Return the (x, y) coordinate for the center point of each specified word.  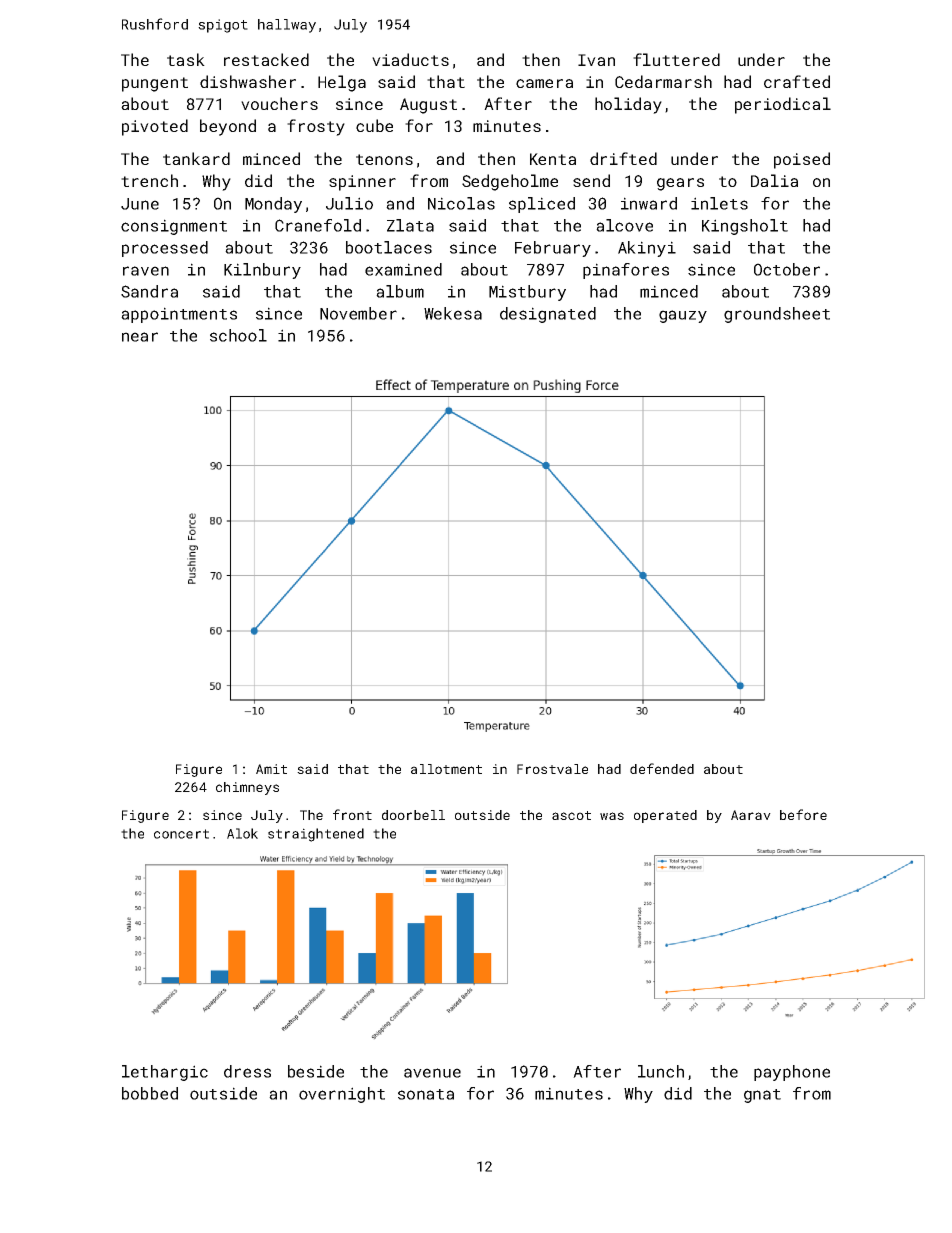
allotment (446, 769)
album (400, 291)
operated (665, 816)
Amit (271, 769)
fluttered (676, 59)
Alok (242, 833)
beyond (228, 127)
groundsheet (777, 315)
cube (374, 125)
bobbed (150, 1093)
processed (165, 249)
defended (662, 768)
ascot (571, 815)
